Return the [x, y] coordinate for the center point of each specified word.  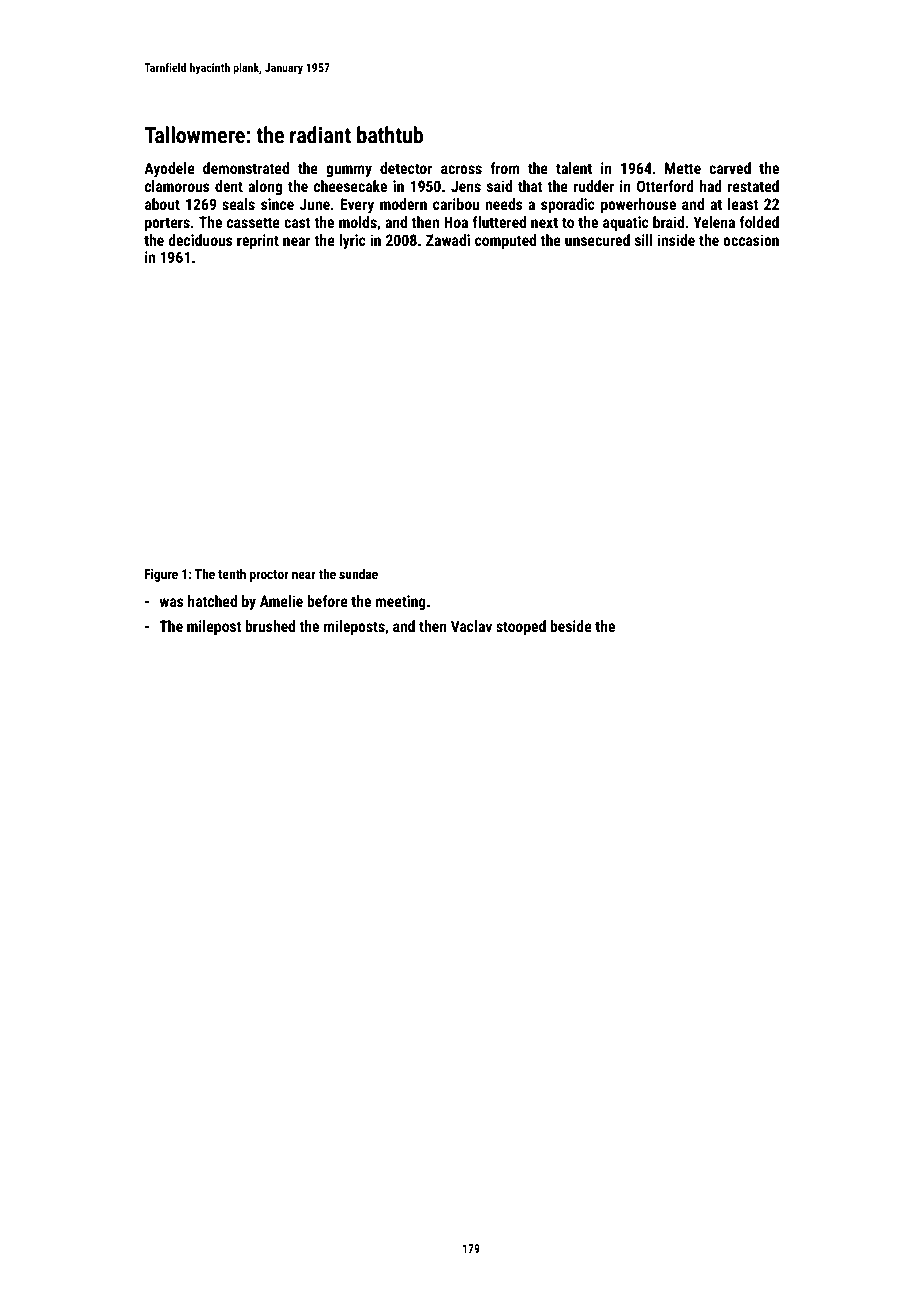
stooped [521, 627]
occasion [751, 240]
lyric [352, 241]
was [171, 602]
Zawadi [448, 240]
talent [574, 168]
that [530, 186]
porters [167, 224]
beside [571, 626]
